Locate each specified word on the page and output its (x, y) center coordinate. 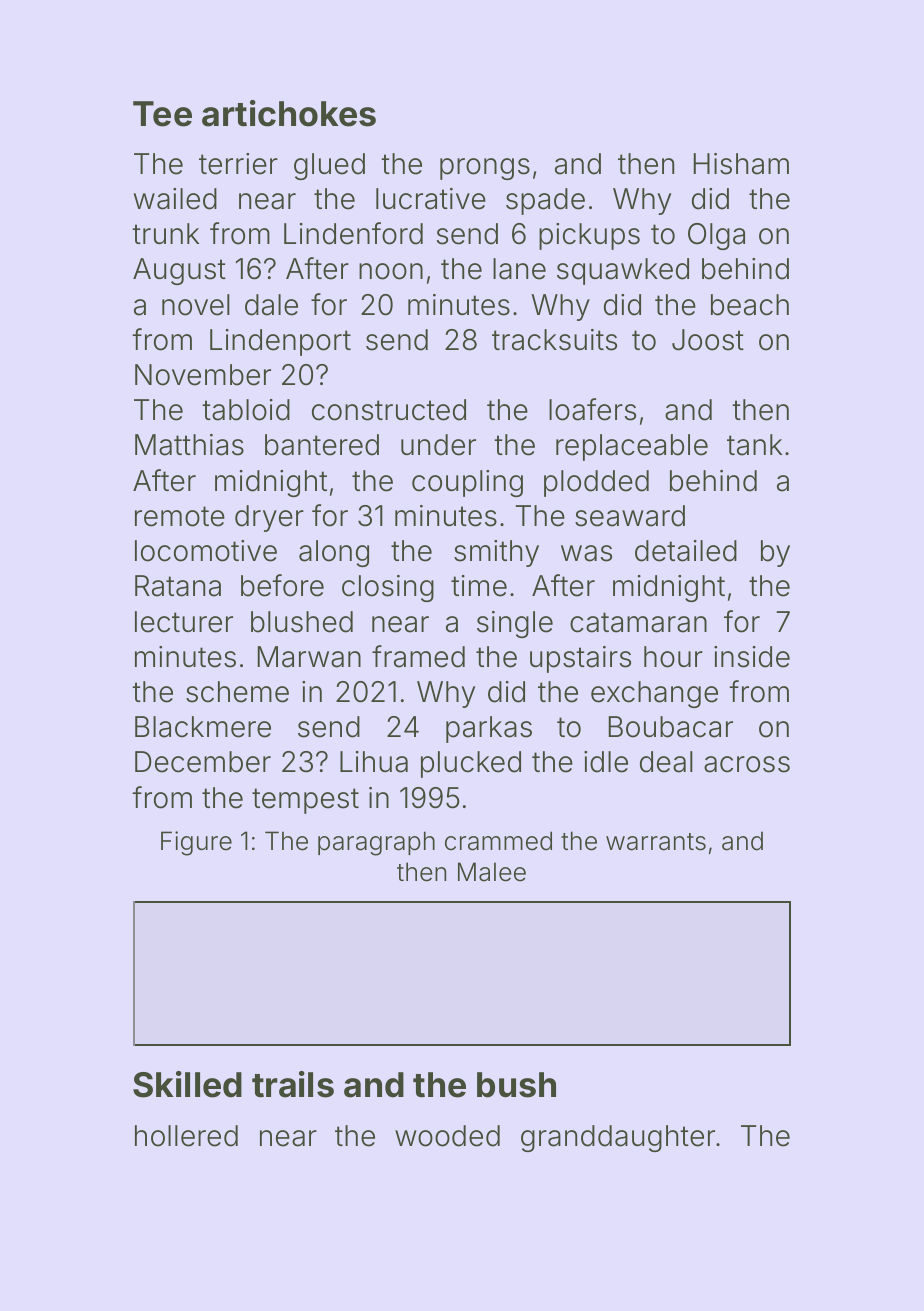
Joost (708, 340)
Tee (162, 114)
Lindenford (353, 233)
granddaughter (618, 1138)
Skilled (187, 1084)
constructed (389, 410)
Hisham (741, 164)
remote (180, 516)
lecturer (184, 622)
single (515, 624)
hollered (186, 1136)
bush (516, 1085)
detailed (686, 551)
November (203, 375)
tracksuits (554, 340)
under (438, 445)
